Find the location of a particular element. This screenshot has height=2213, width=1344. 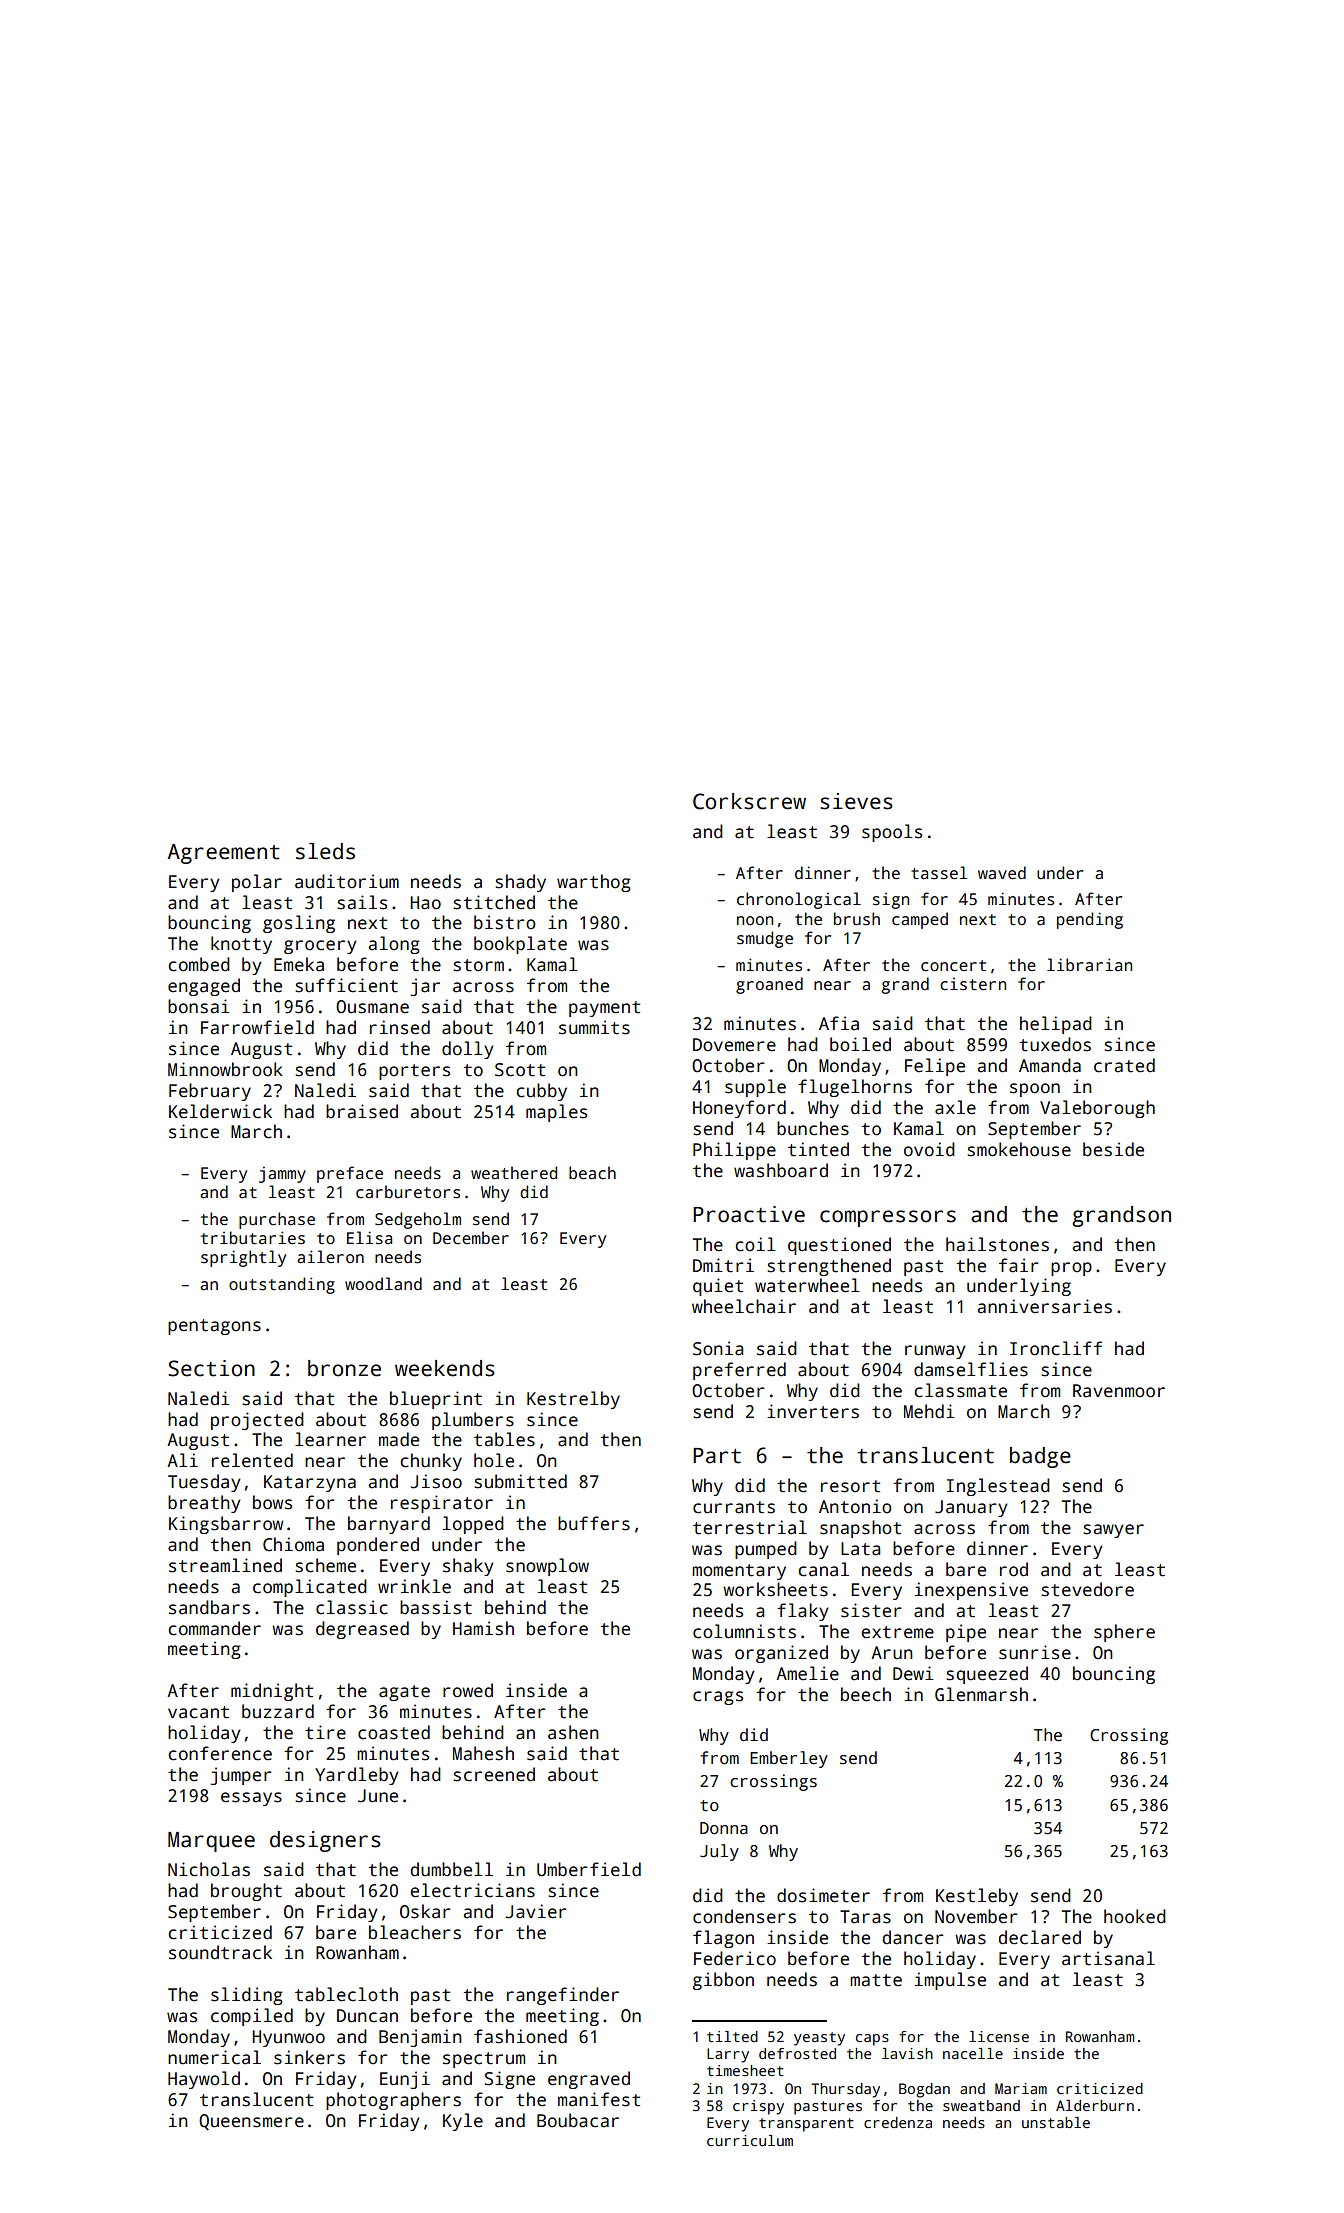

numerical is located at coordinates (214, 2057).
